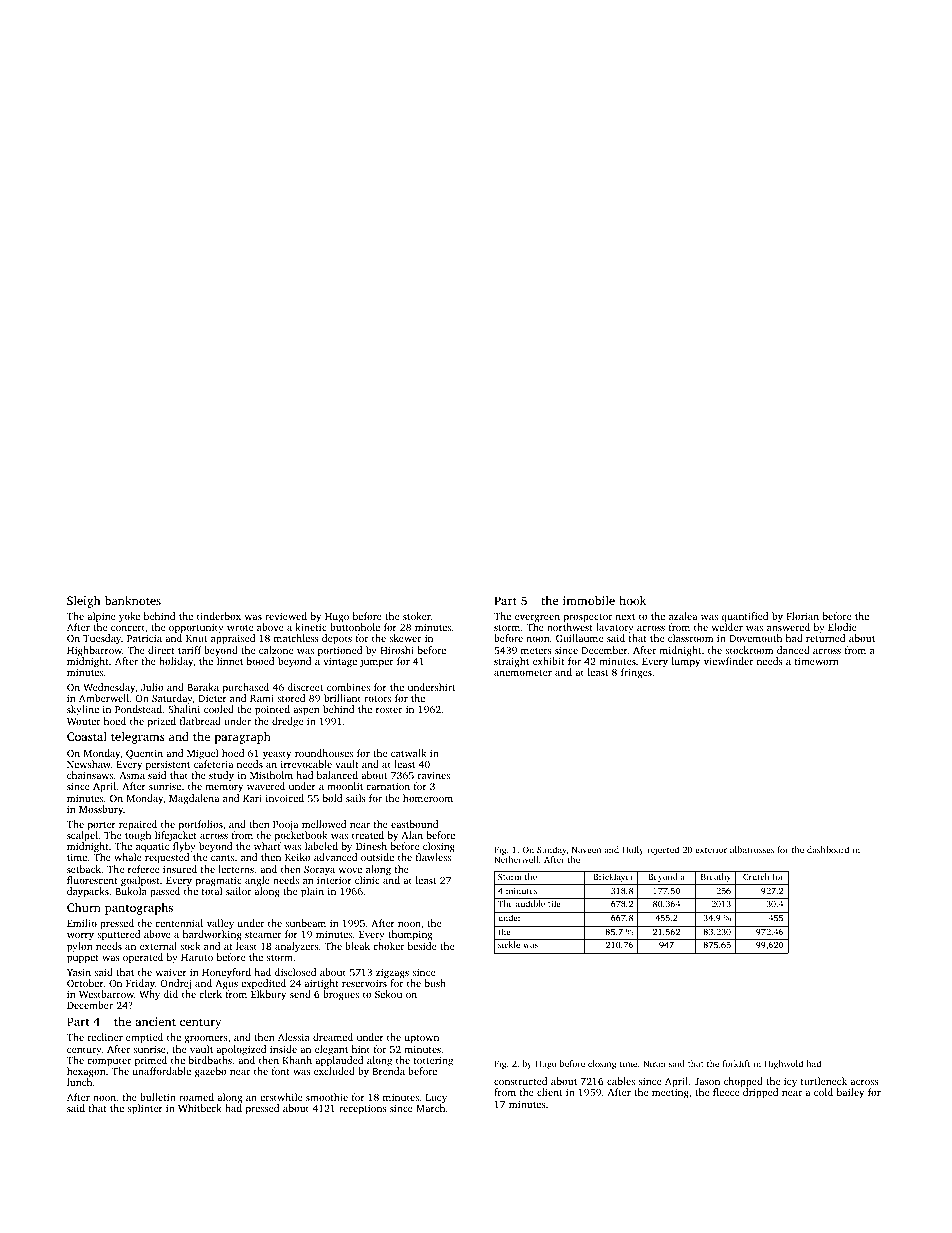  What do you see at coordinates (417, 616) in the image?
I see `stoker` at bounding box center [417, 616].
